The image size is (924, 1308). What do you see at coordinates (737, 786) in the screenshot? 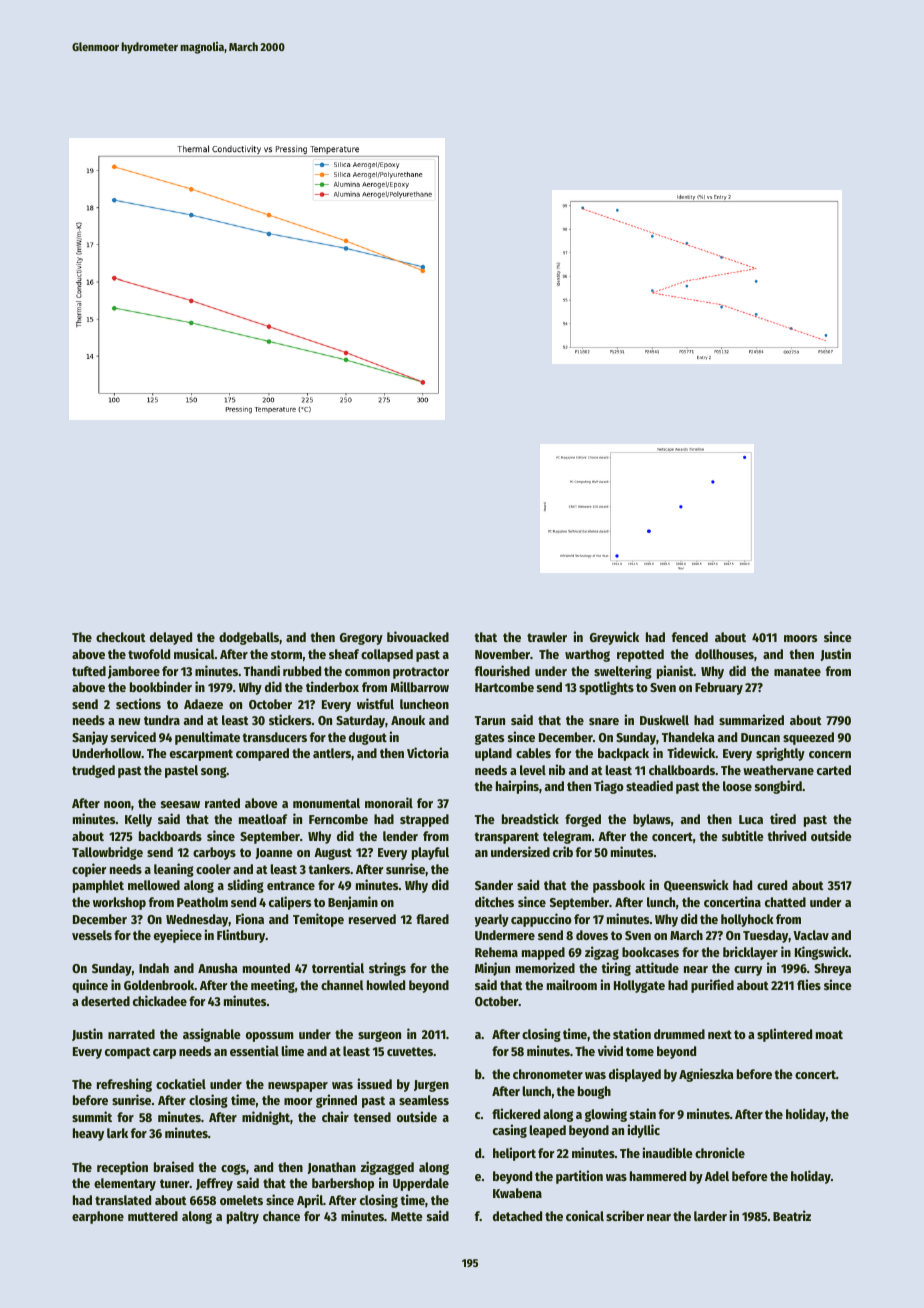
I see `loose` at bounding box center [737, 786].
